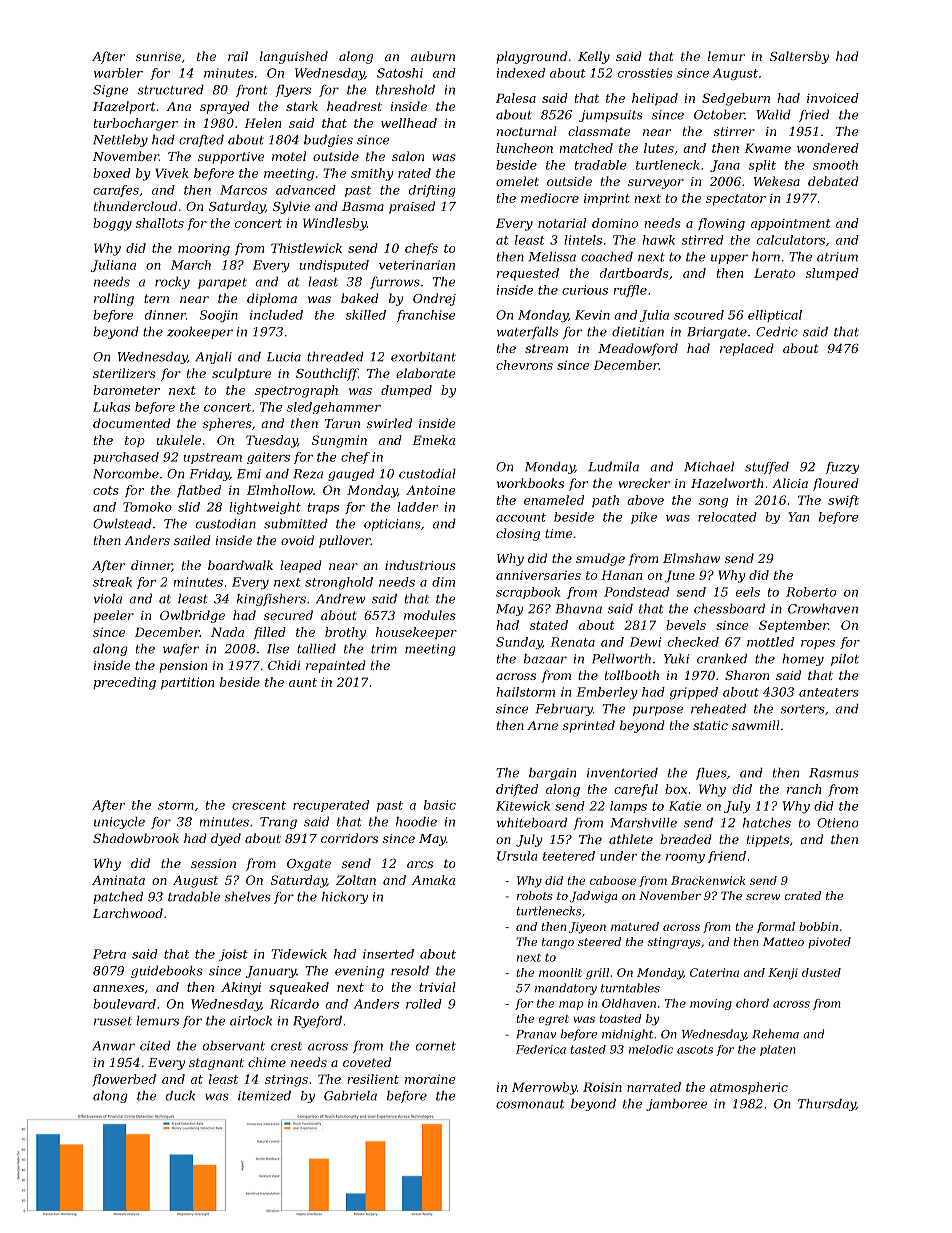  Describe the element at coordinates (710, 725) in the document. I see `static` at that location.
